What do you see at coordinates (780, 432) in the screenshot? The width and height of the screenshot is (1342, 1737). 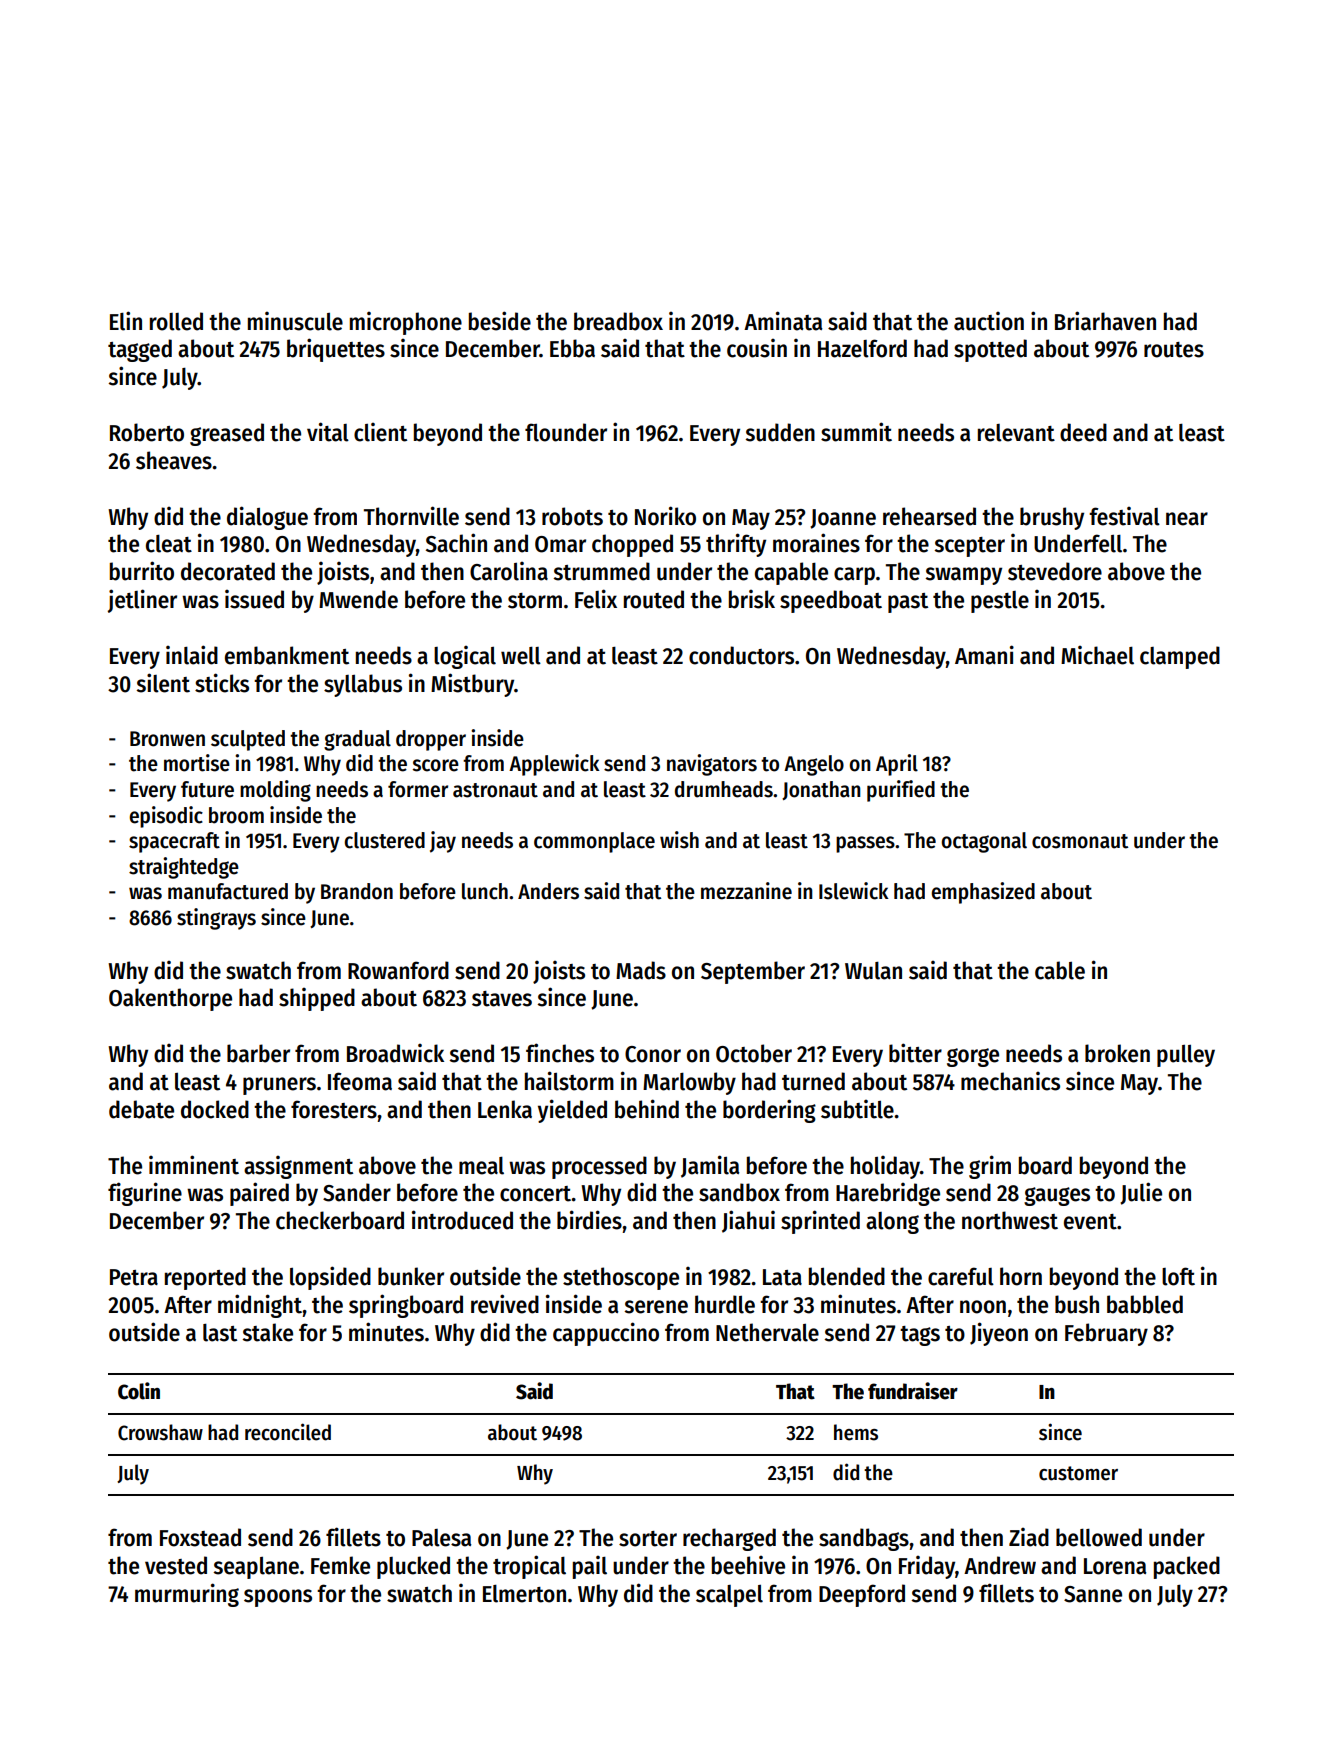 I see `sudden` at bounding box center [780, 432].
